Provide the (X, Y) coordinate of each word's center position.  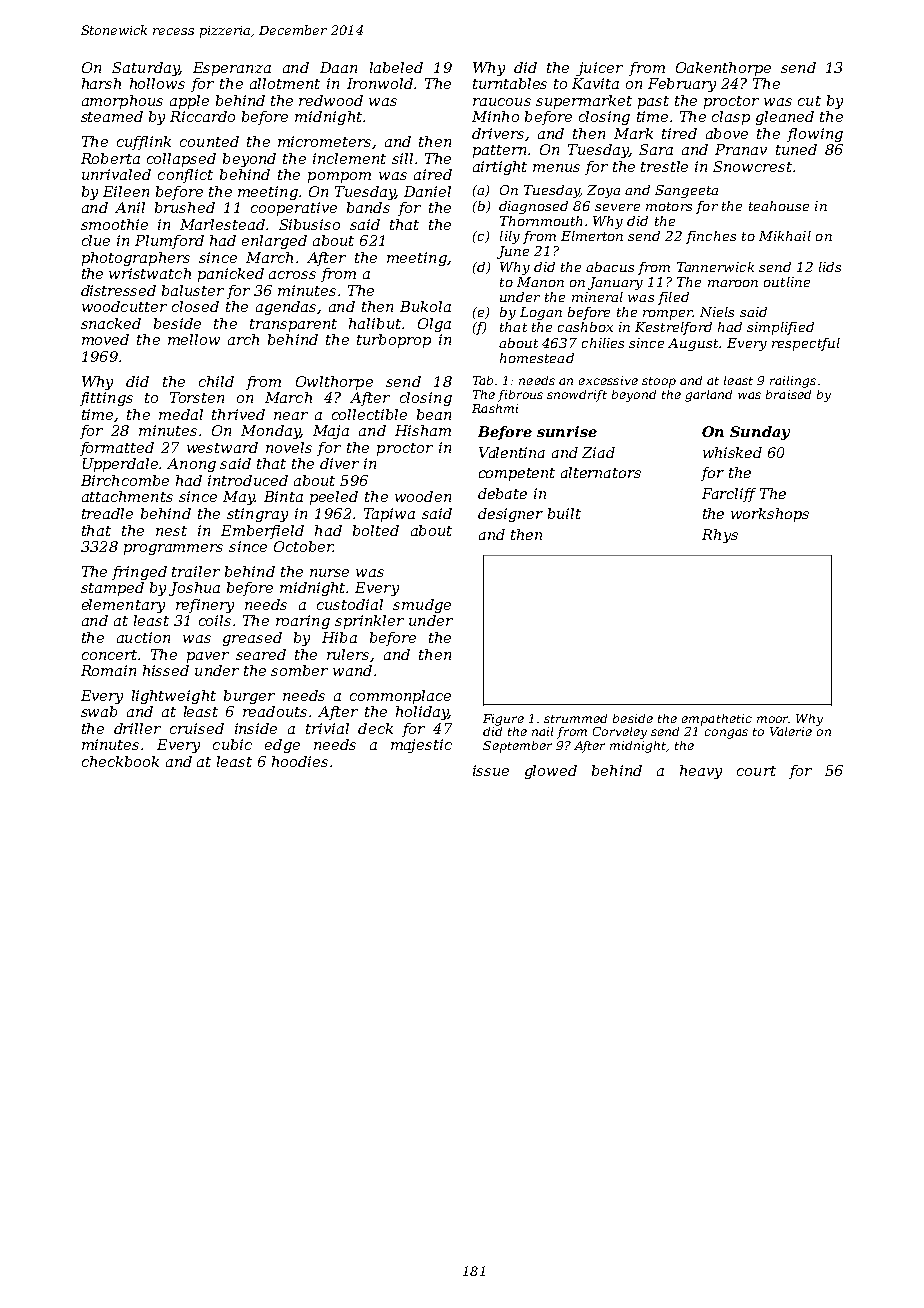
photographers (136, 259)
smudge (422, 606)
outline (787, 282)
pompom (339, 177)
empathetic (717, 720)
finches (711, 237)
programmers (173, 549)
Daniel (427, 191)
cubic (232, 744)
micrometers (324, 141)
